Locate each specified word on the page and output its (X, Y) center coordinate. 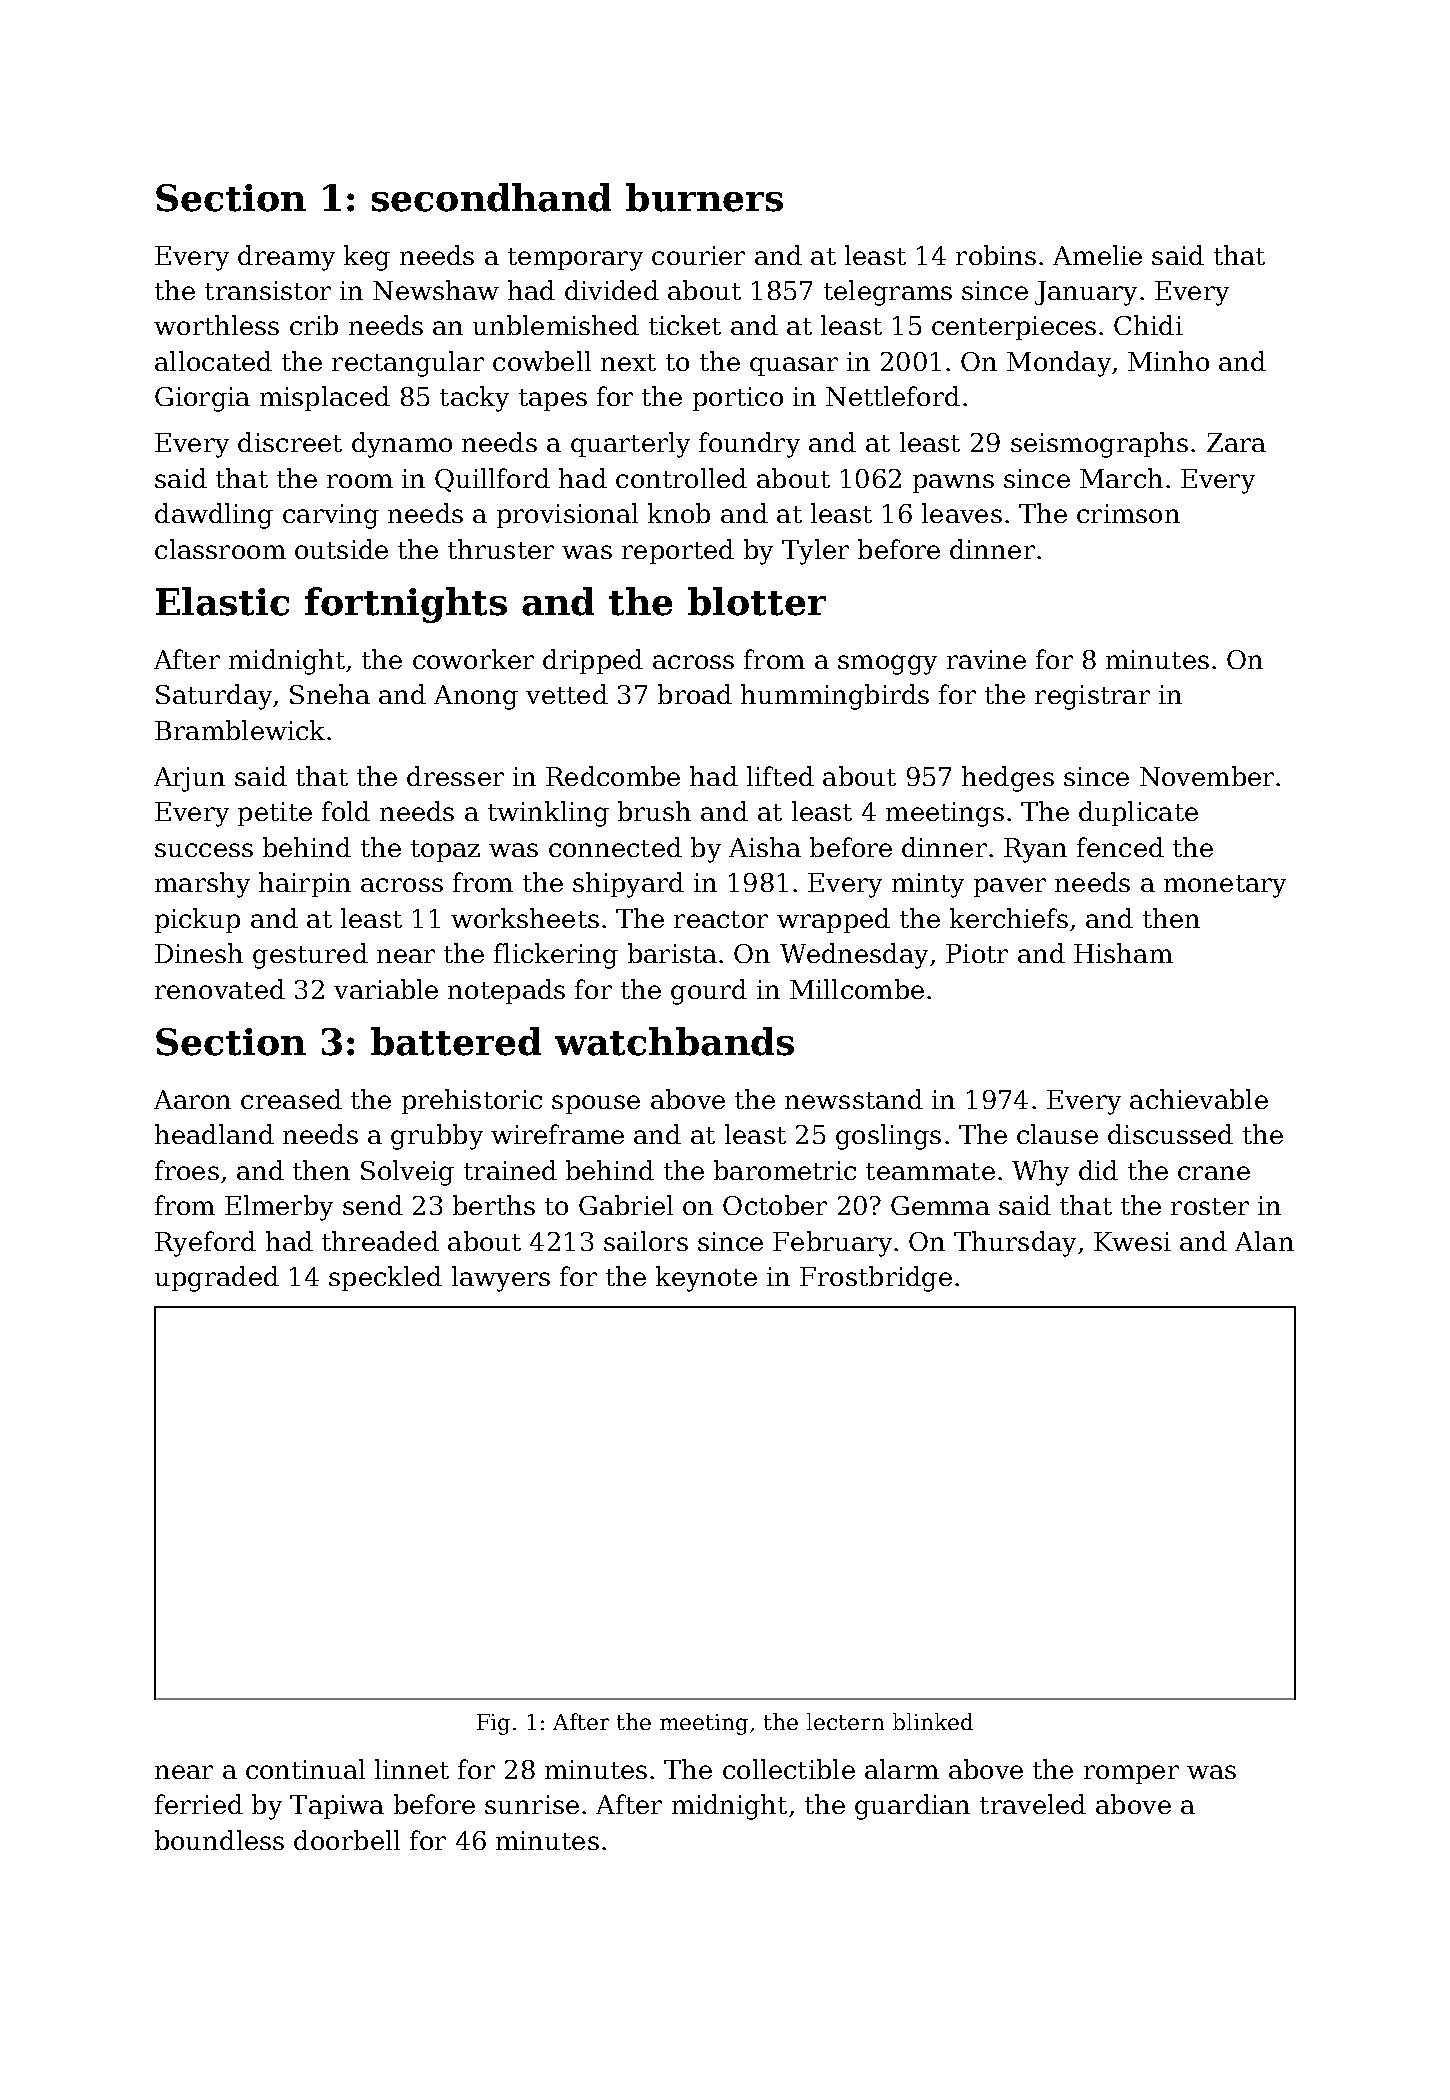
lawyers (501, 1279)
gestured (310, 956)
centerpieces (1014, 328)
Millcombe (857, 989)
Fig (493, 1724)
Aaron (192, 1099)
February (832, 1244)
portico (738, 399)
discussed (1170, 1134)
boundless (219, 1840)
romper (1131, 1774)
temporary (575, 259)
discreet (290, 442)
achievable (1199, 1099)
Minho (1168, 361)
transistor (268, 290)
